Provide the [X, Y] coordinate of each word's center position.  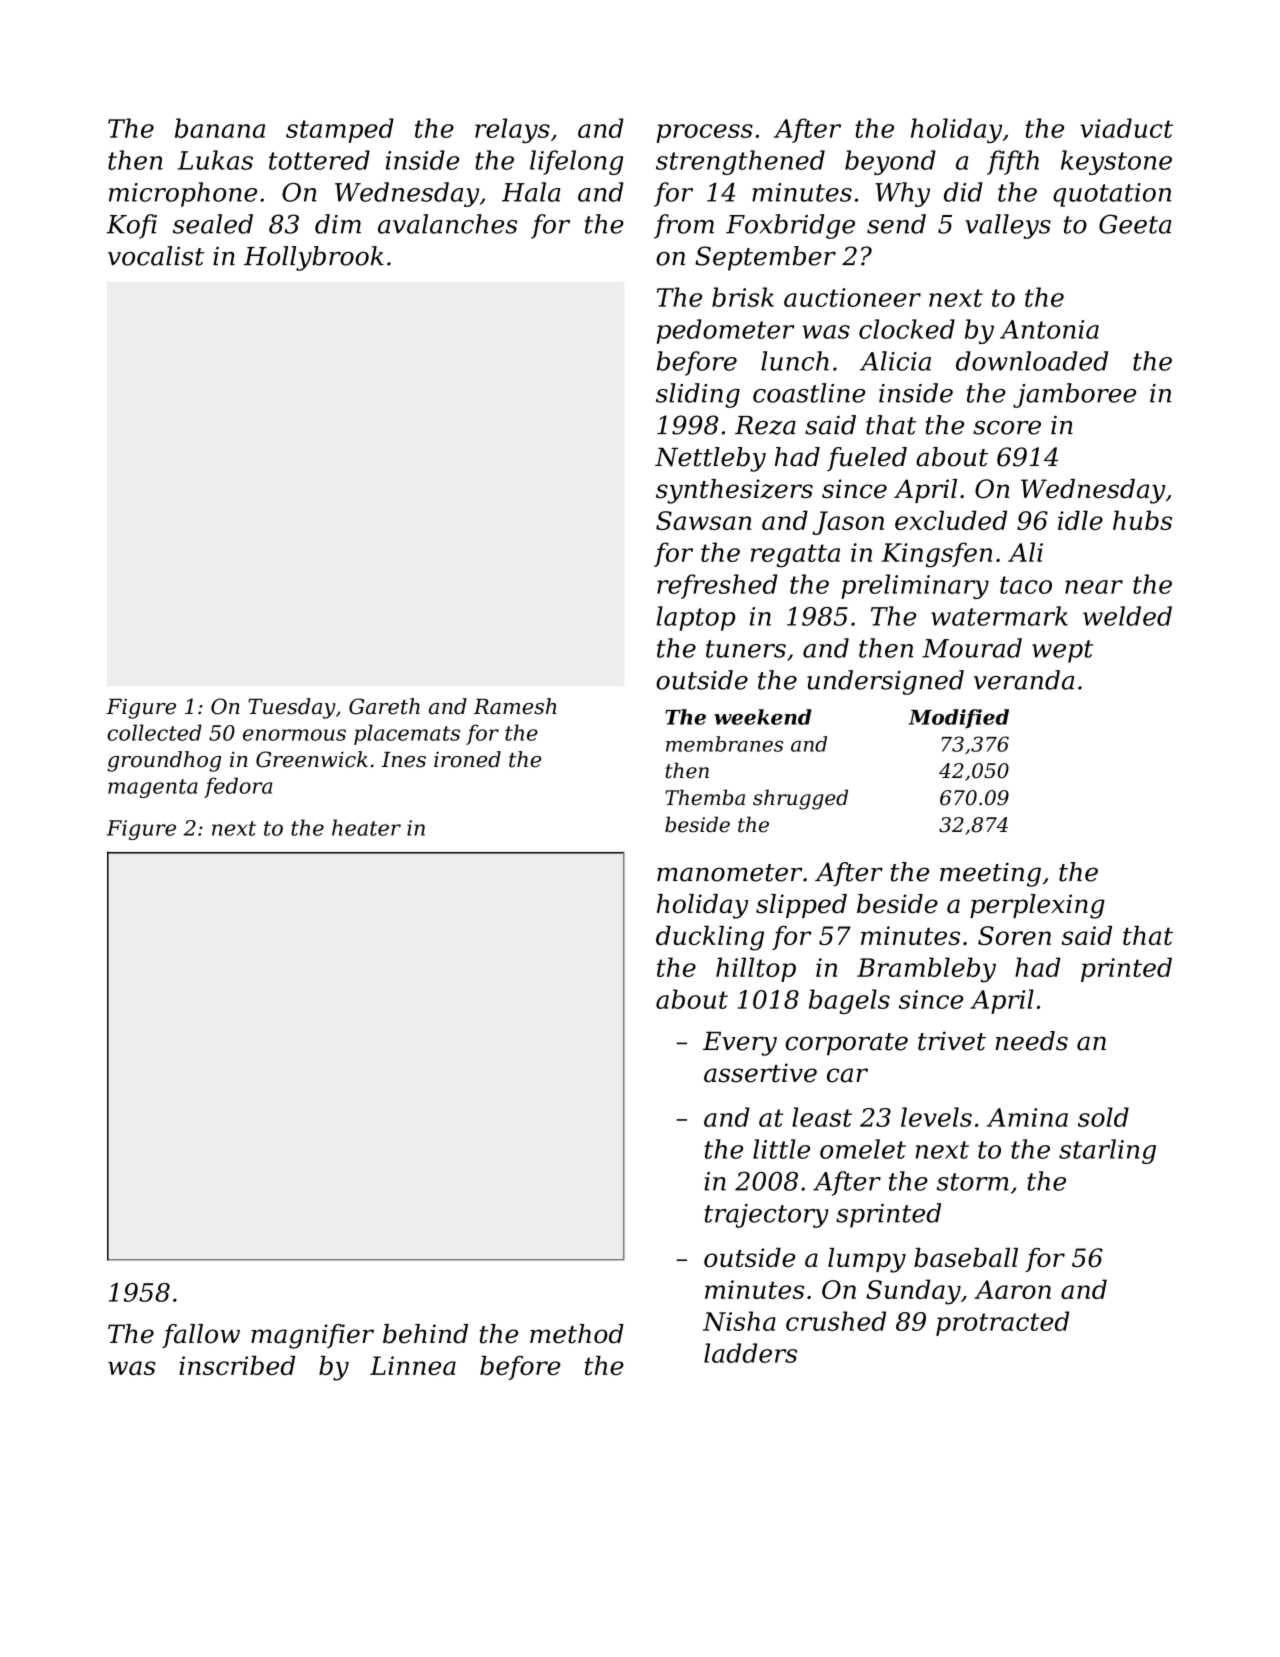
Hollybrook [314, 258]
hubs [1142, 520]
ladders [750, 1353]
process [705, 133]
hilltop [756, 969]
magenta [153, 788]
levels [936, 1117]
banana [220, 128]
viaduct [1126, 128]
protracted [1002, 1323]
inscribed [237, 1365]
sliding [698, 395]
